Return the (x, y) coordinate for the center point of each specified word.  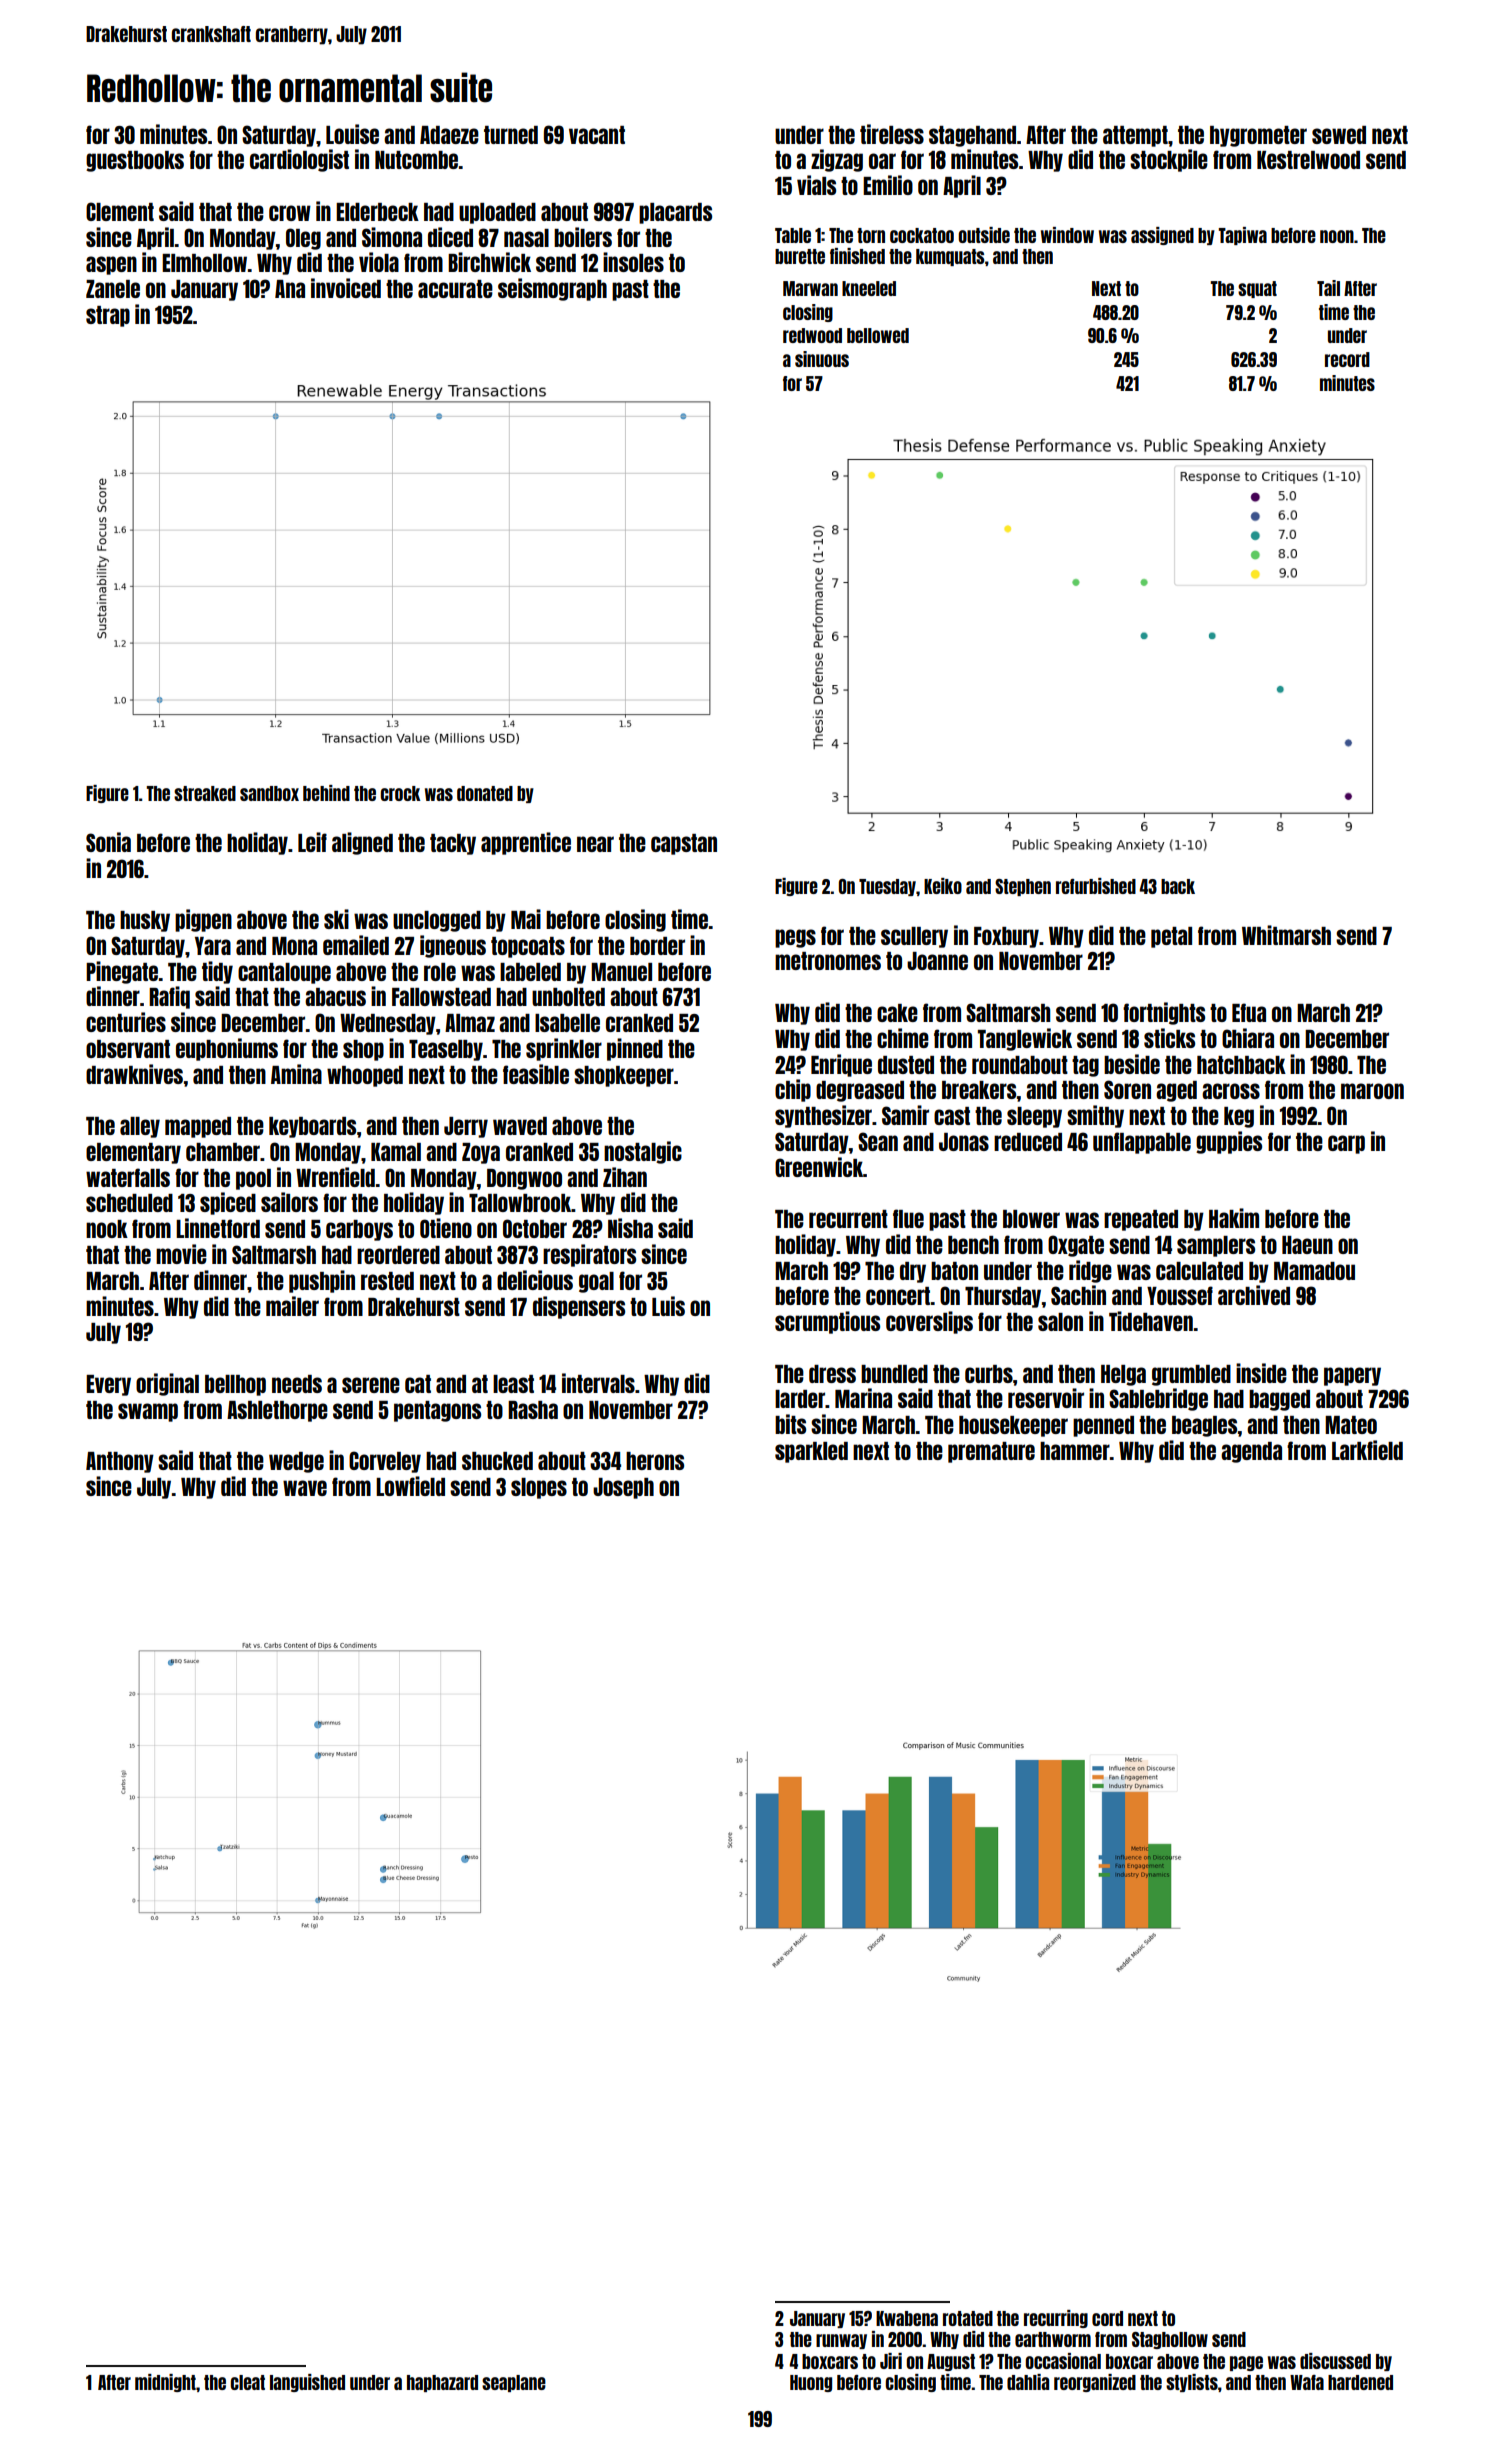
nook (107, 1229)
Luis (668, 1306)
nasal (526, 238)
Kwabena (907, 2318)
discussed (1335, 2361)
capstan (684, 844)
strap (108, 316)
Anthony (120, 1462)
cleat (247, 2382)
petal (1171, 937)
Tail (1328, 288)
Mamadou (1314, 1271)
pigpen (203, 920)
